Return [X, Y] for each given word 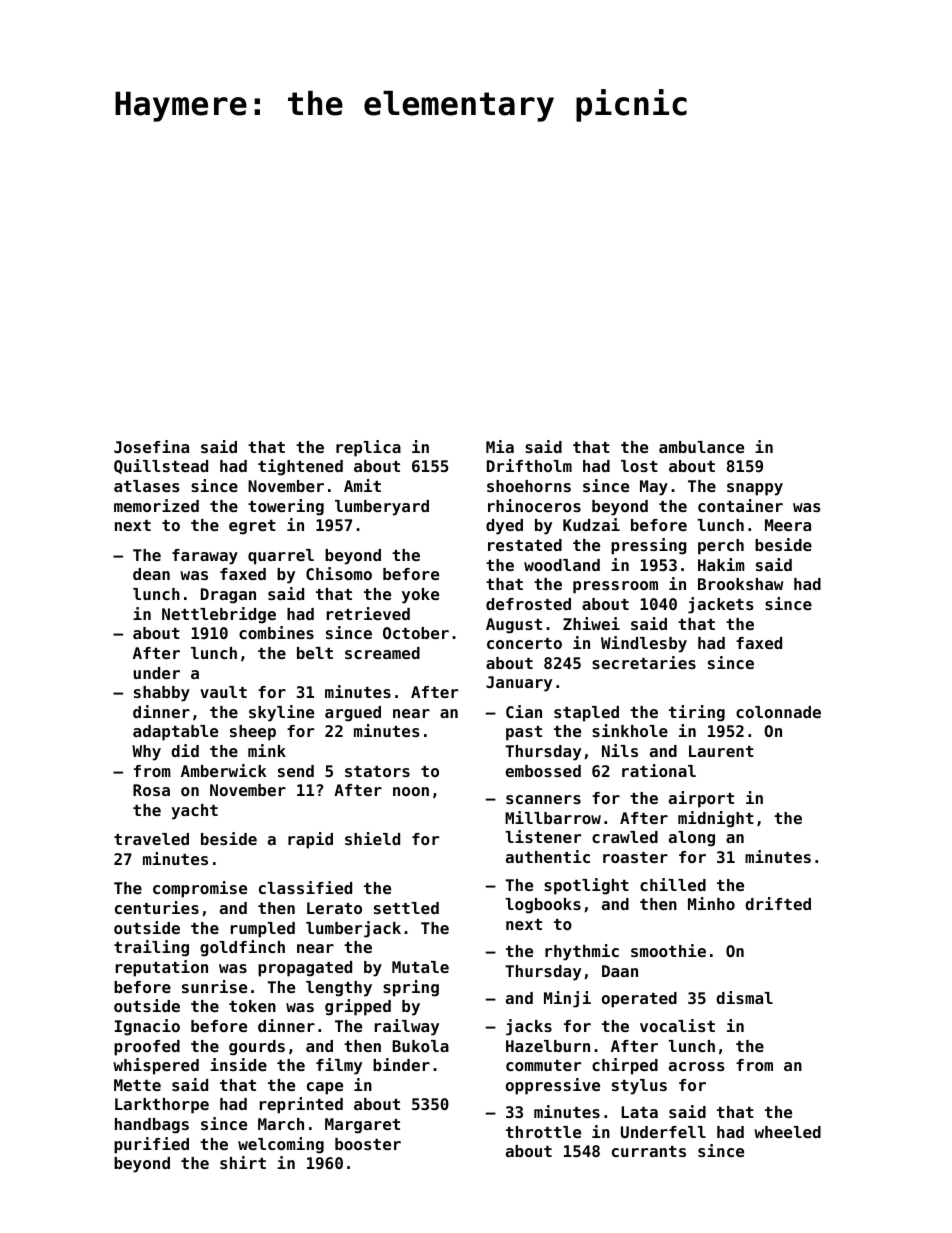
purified [151, 1145]
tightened [300, 467]
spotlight [586, 886]
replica [368, 448]
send [296, 771]
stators [377, 771]
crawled [625, 837]
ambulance [701, 447]
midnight [716, 819]
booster [368, 1144]
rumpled [263, 930]
